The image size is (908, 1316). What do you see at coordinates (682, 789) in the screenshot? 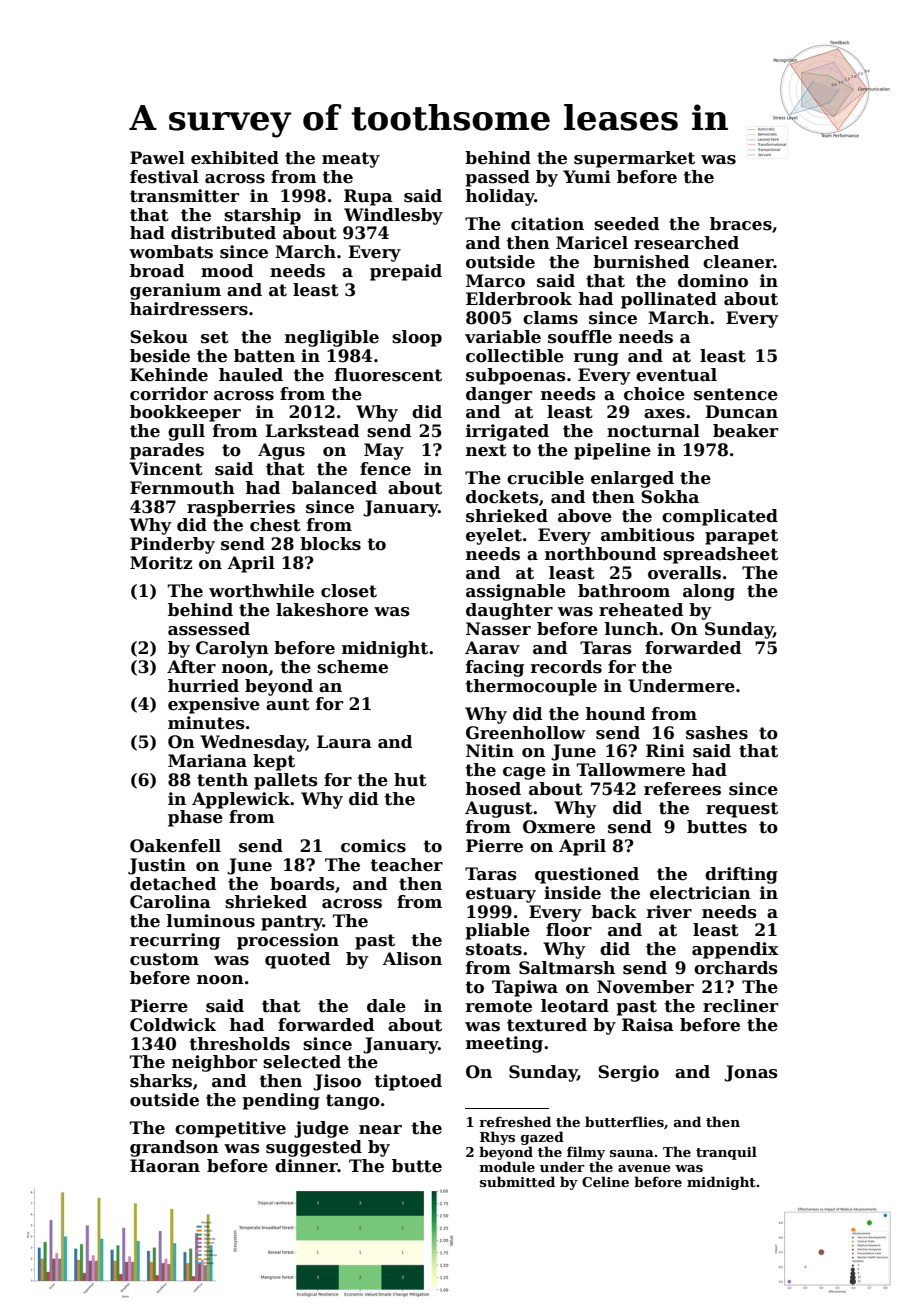
I see `referees` at bounding box center [682, 789].
